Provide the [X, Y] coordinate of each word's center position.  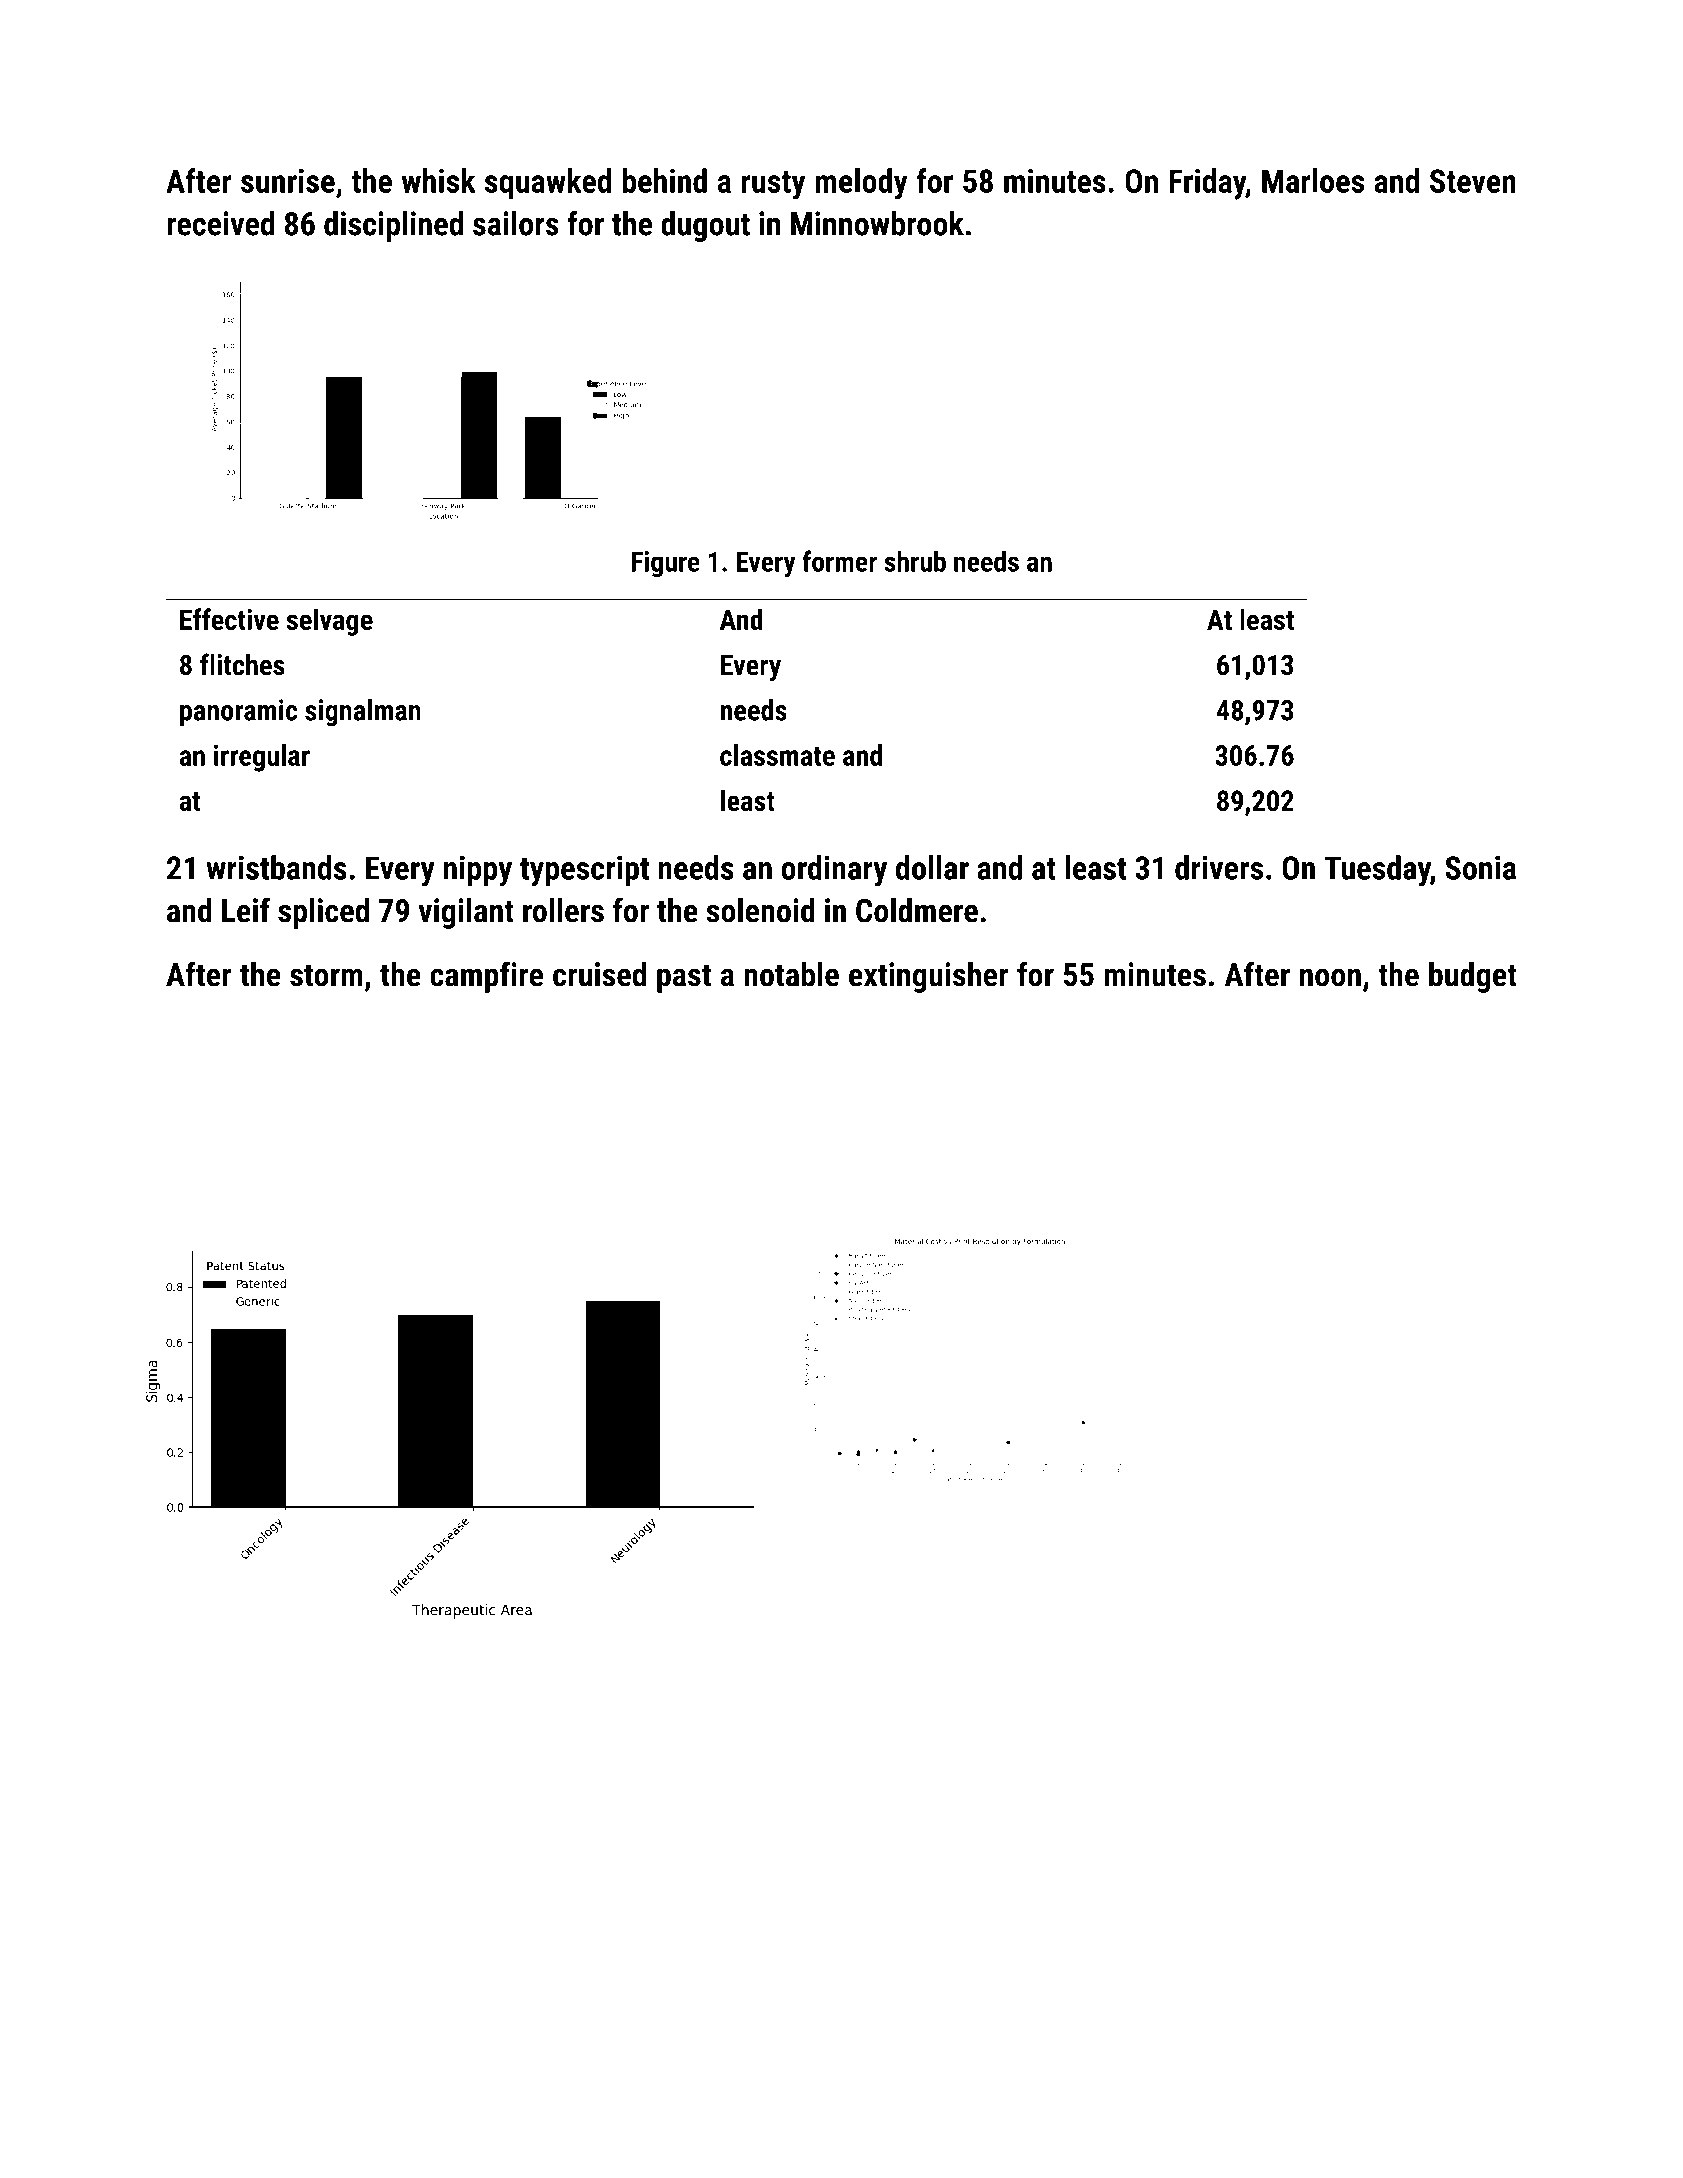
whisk [439, 180]
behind [664, 180]
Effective [229, 619]
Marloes [1313, 180]
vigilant [466, 913]
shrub [915, 561]
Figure [665, 564]
